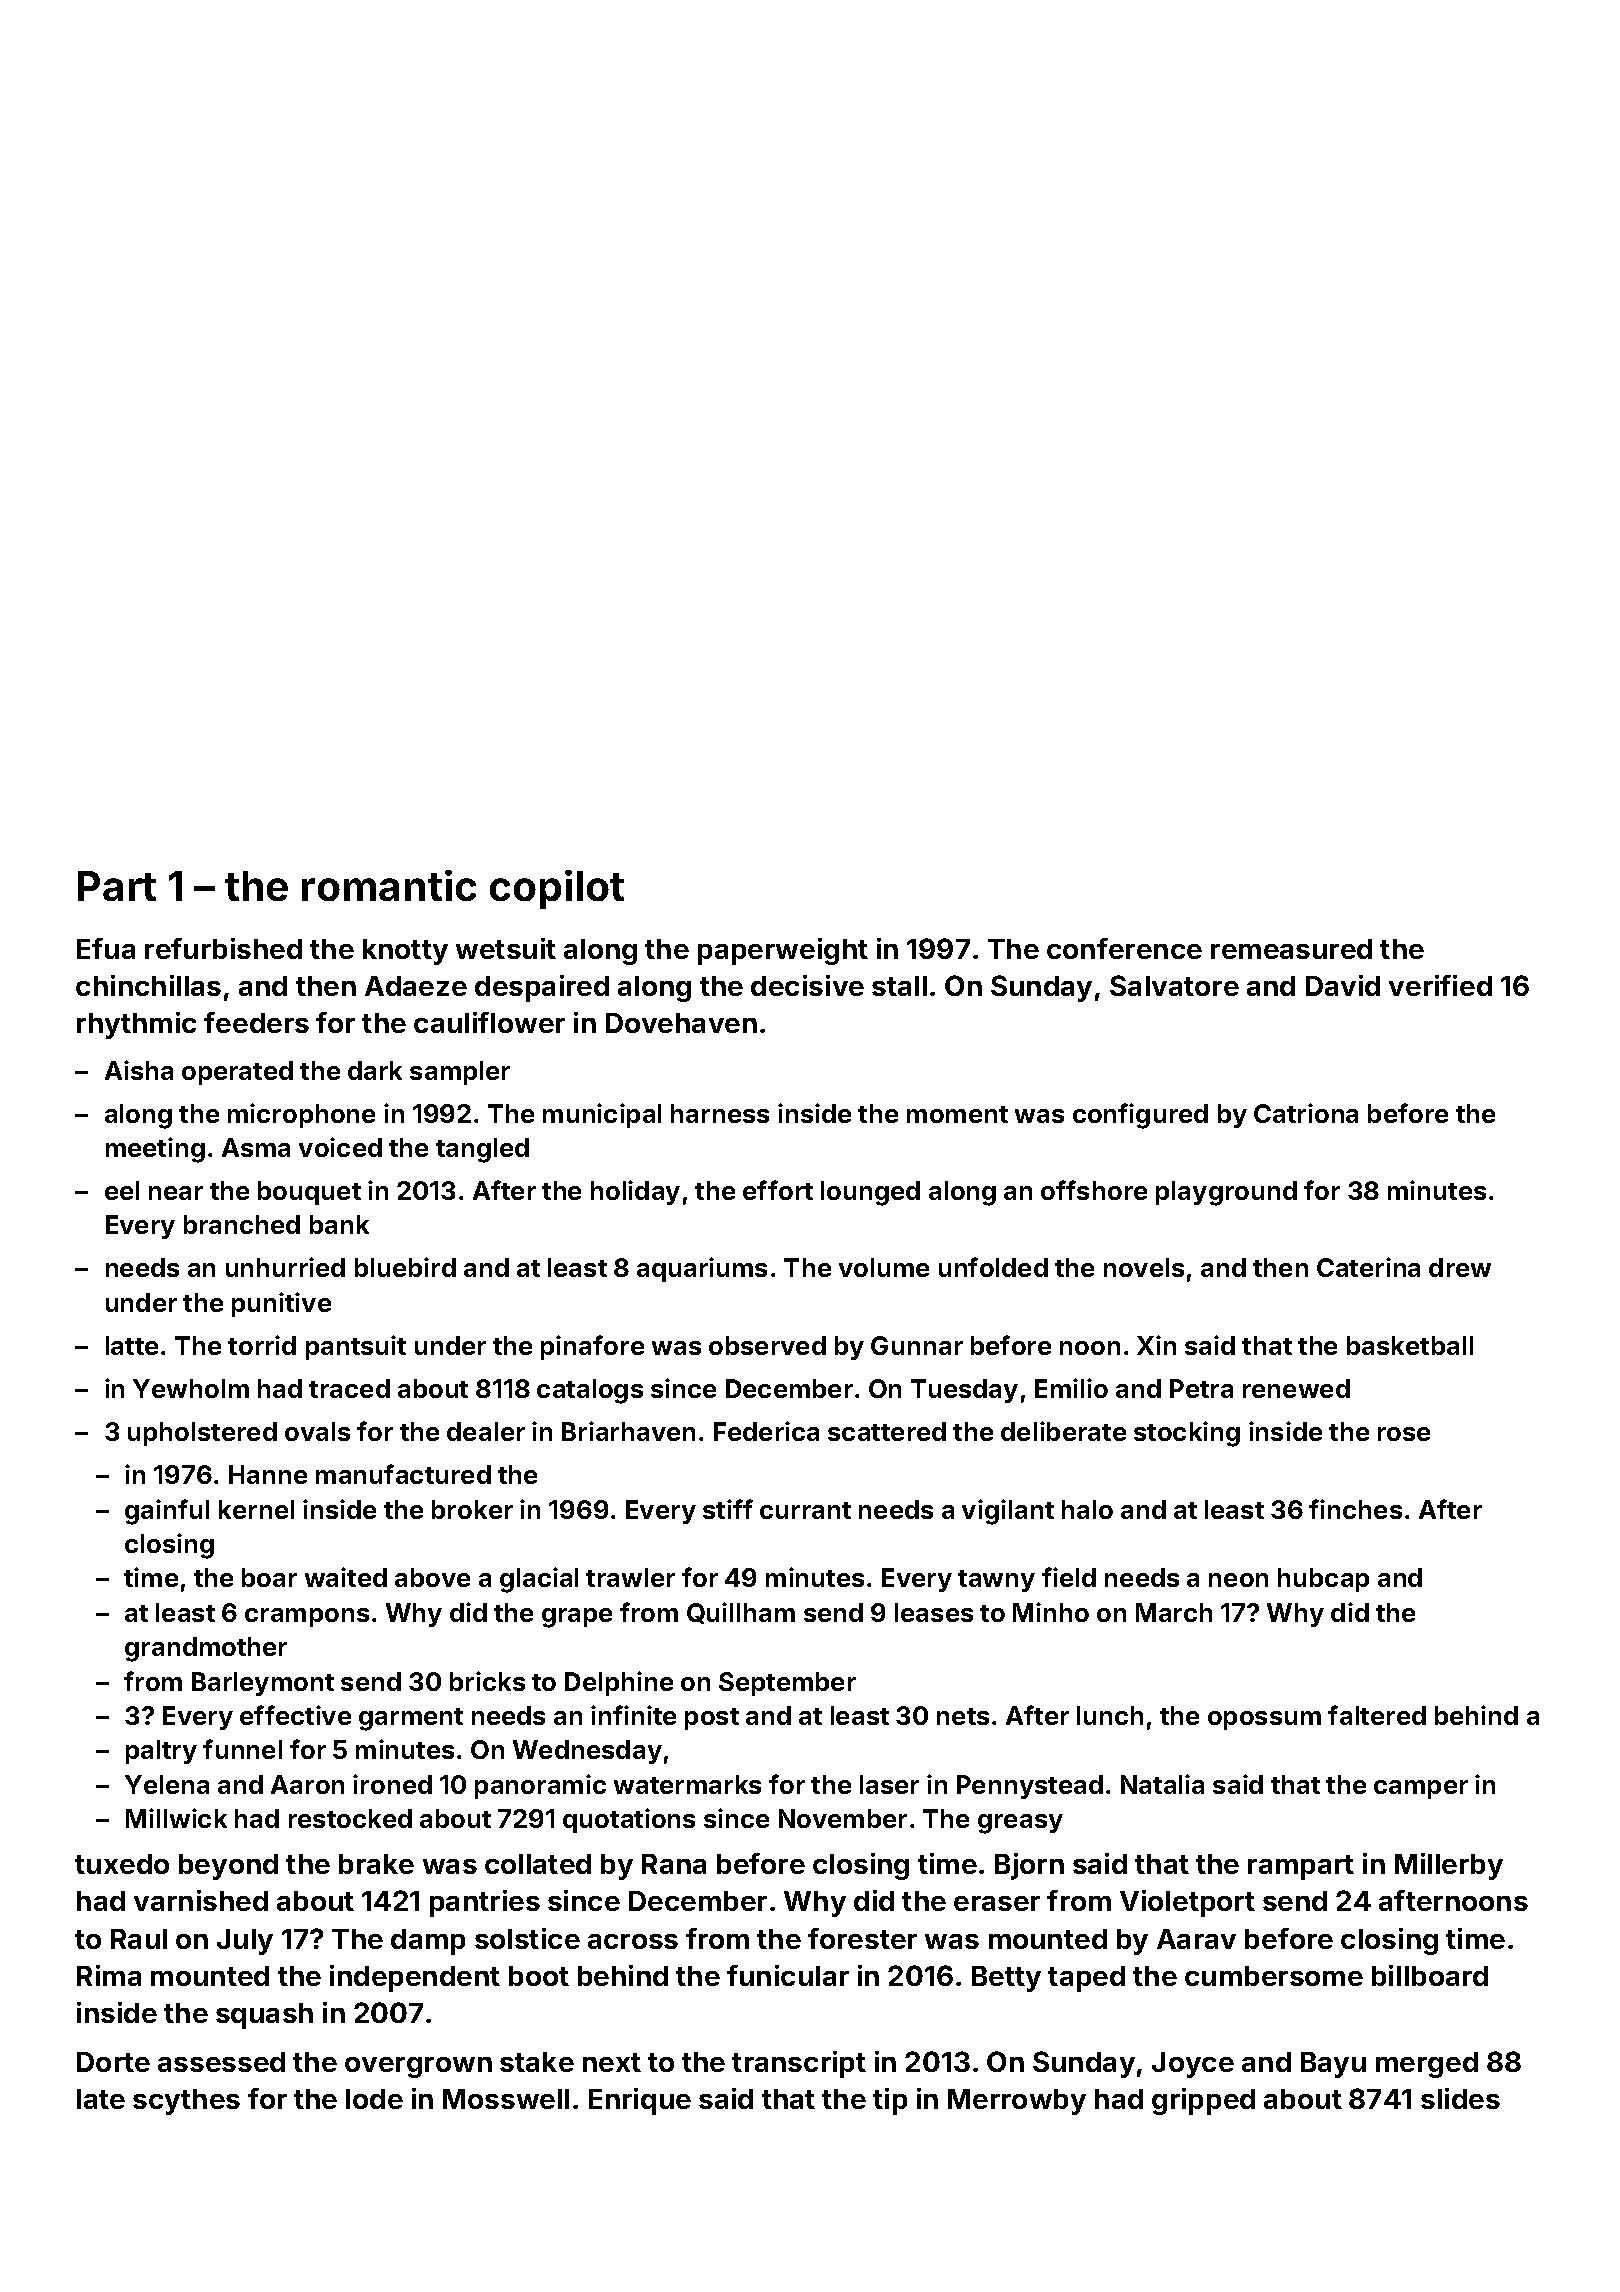 This page has height=2292, width=1620. I want to click on remeasured, so click(1291, 949).
